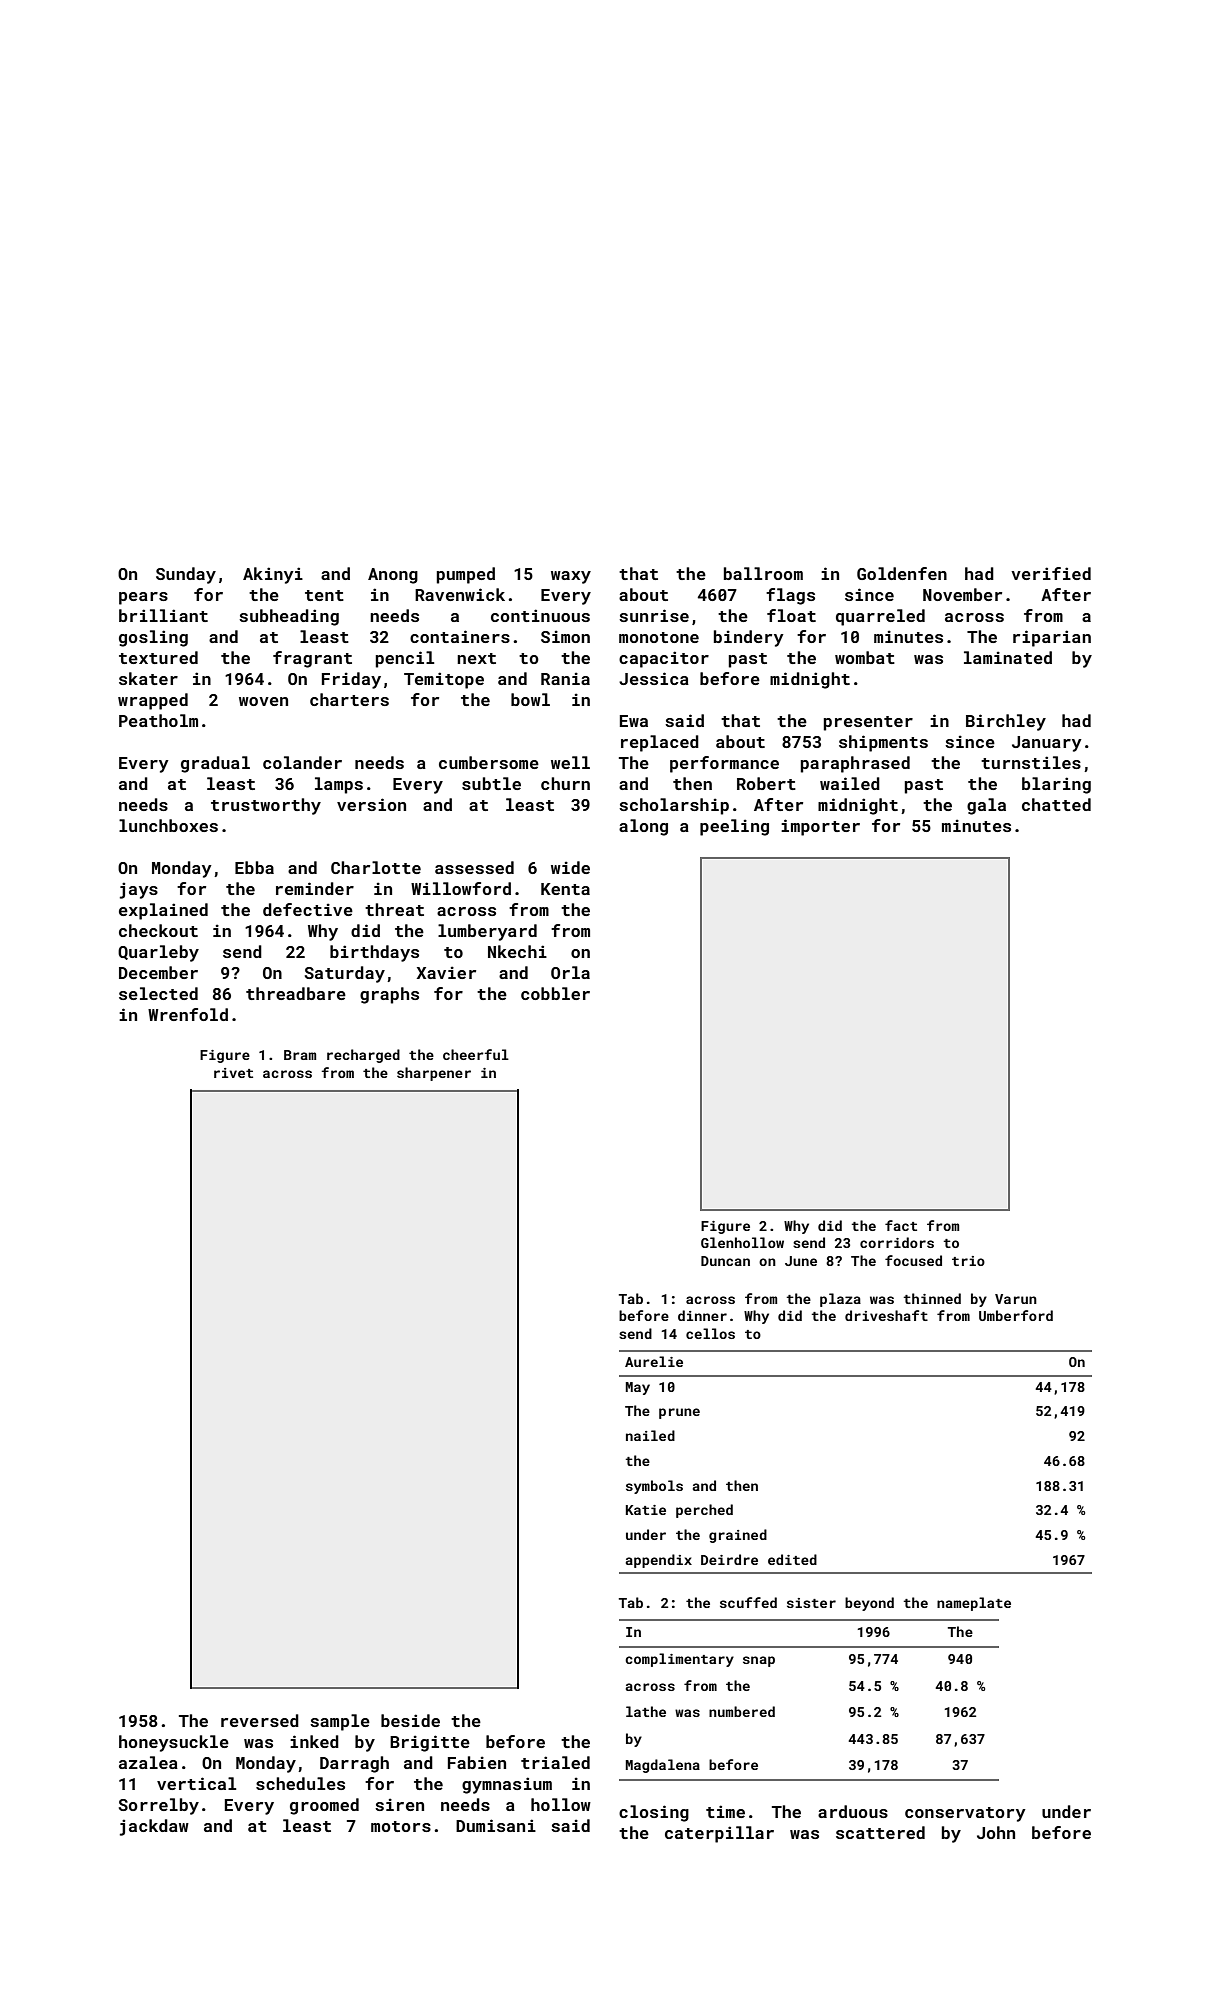 Image resolution: width=1210 pixels, height=1993 pixels. Describe the element at coordinates (496, 1825) in the image. I see `Dumisani` at that location.
